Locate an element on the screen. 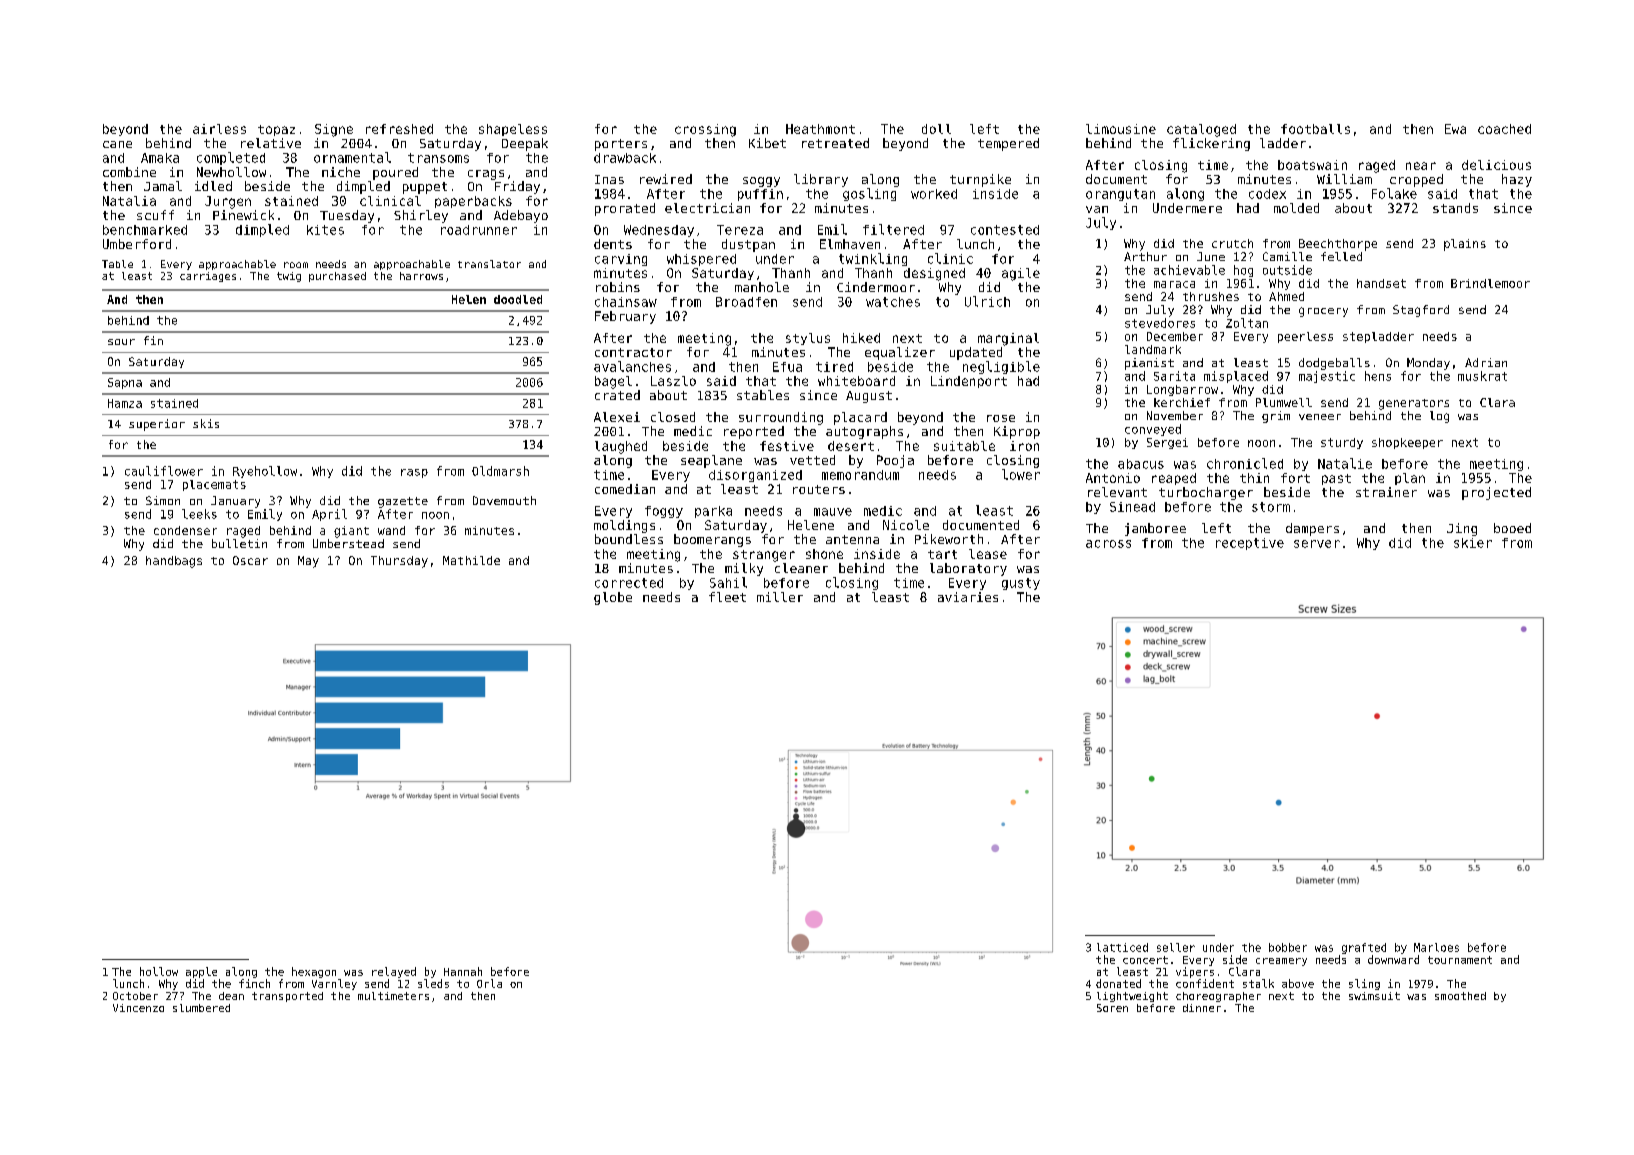 The width and height of the screenshot is (1634, 1155). Hannah is located at coordinates (463, 971).
